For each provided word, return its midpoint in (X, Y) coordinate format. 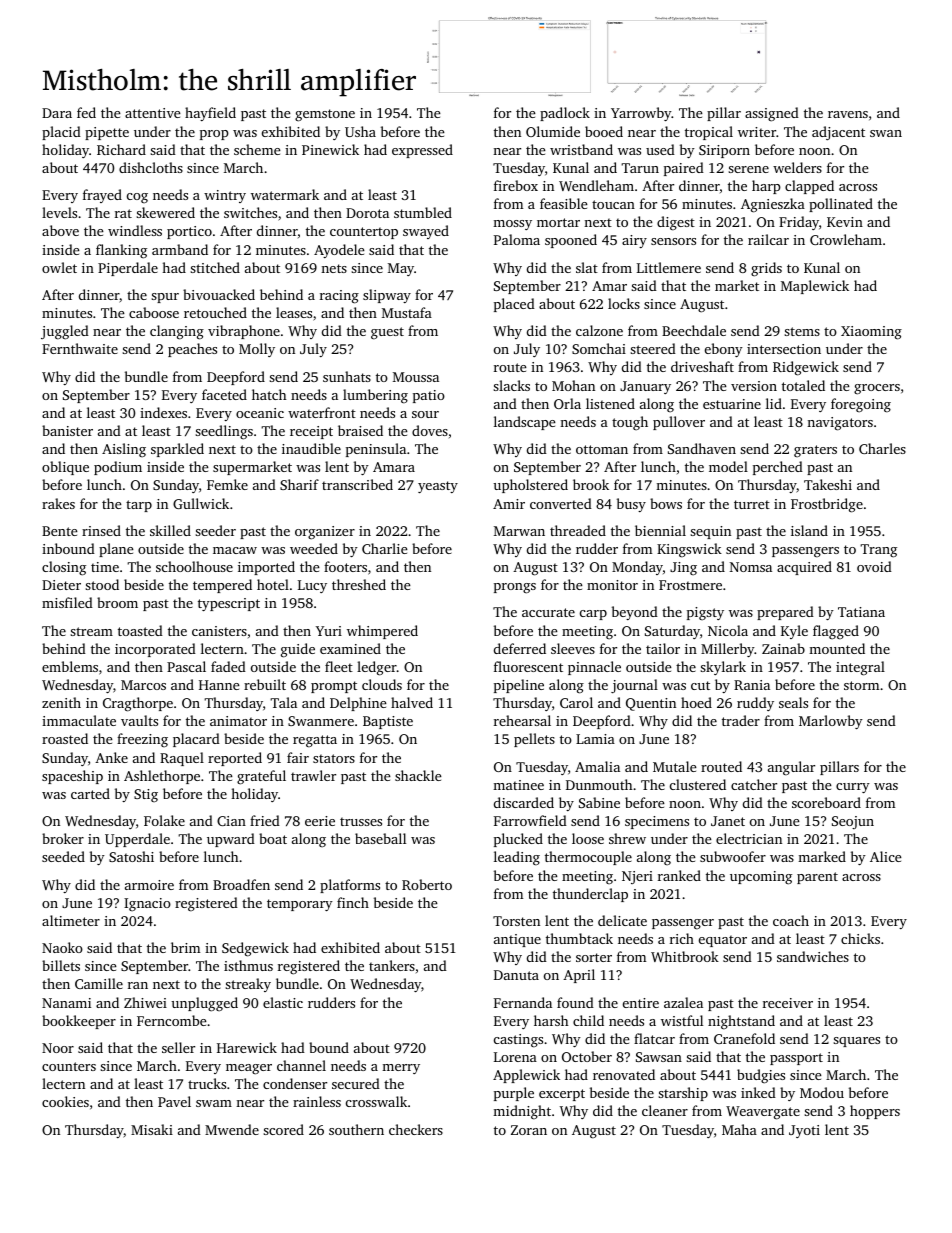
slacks (511, 385)
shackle (418, 775)
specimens (657, 822)
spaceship (72, 777)
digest (676, 223)
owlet (59, 267)
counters (69, 1066)
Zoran (529, 1130)
